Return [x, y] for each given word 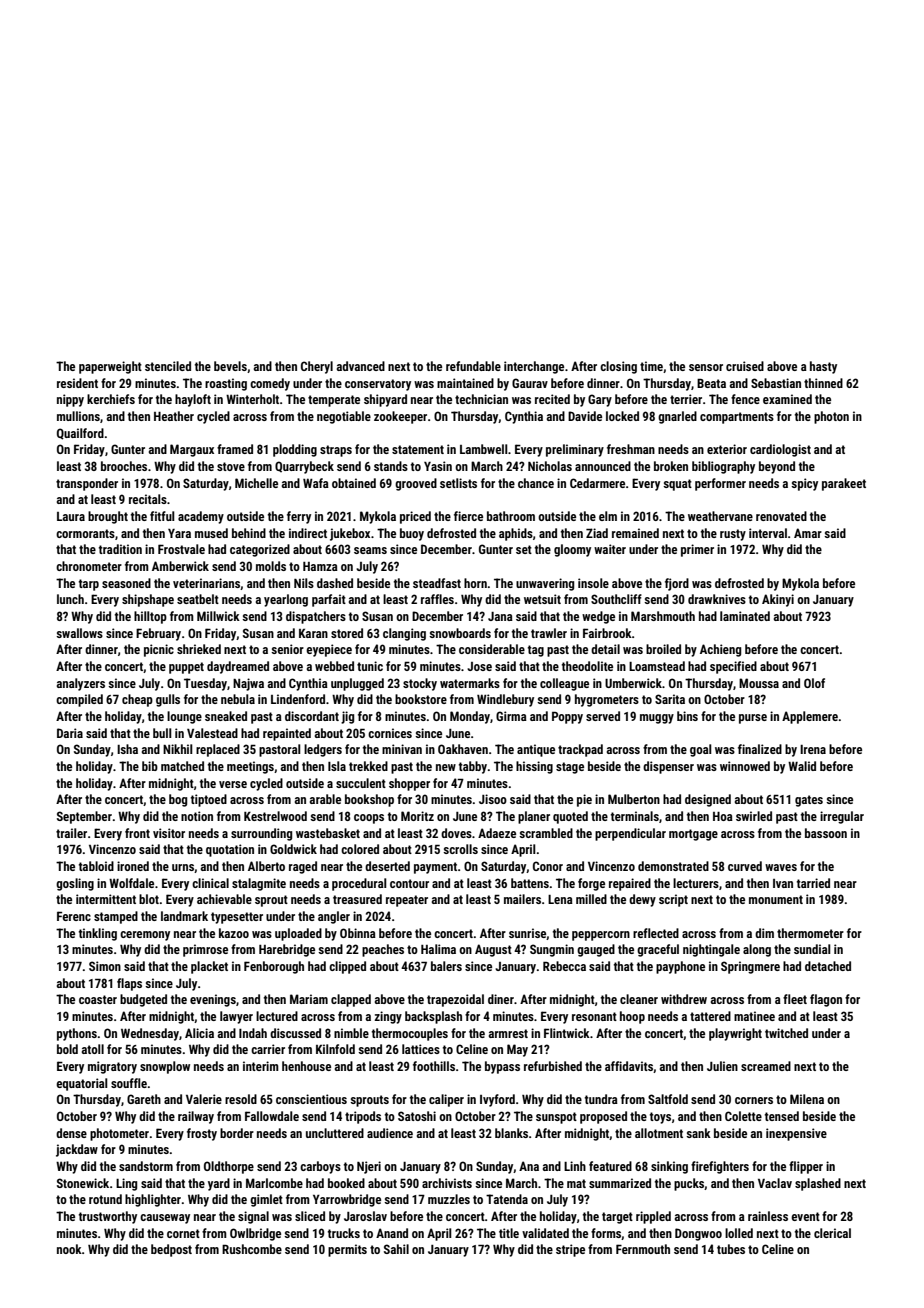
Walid [802, 766]
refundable [473, 366]
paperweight [110, 367]
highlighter [153, 1200]
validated [545, 1233]
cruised [745, 366]
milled [591, 899]
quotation [230, 850]
